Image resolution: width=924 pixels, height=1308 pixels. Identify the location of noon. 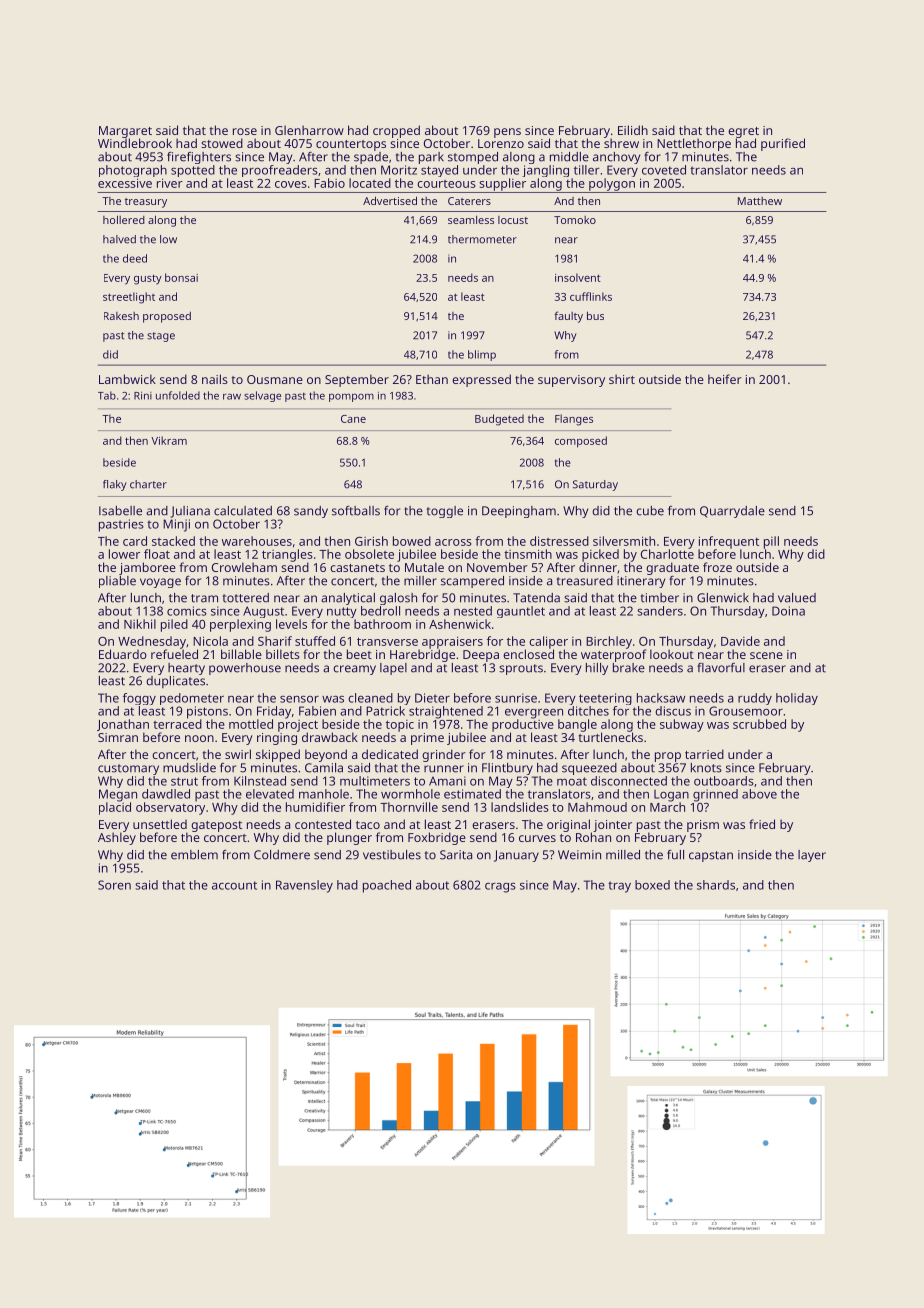
(199, 738).
